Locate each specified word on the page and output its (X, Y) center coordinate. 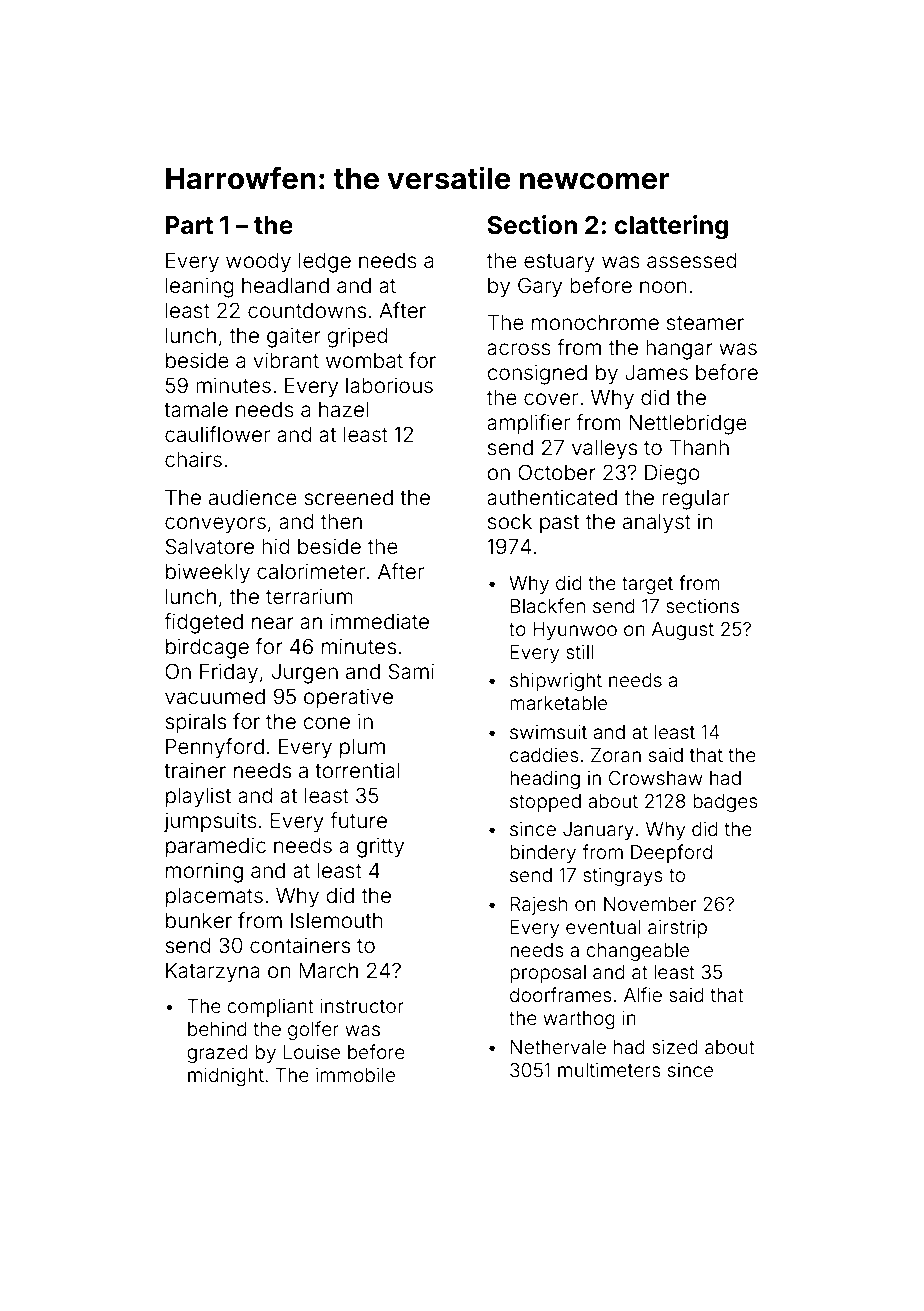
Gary (540, 287)
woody (258, 263)
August (683, 631)
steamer (705, 323)
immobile (355, 1075)
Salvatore (209, 546)
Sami (411, 671)
